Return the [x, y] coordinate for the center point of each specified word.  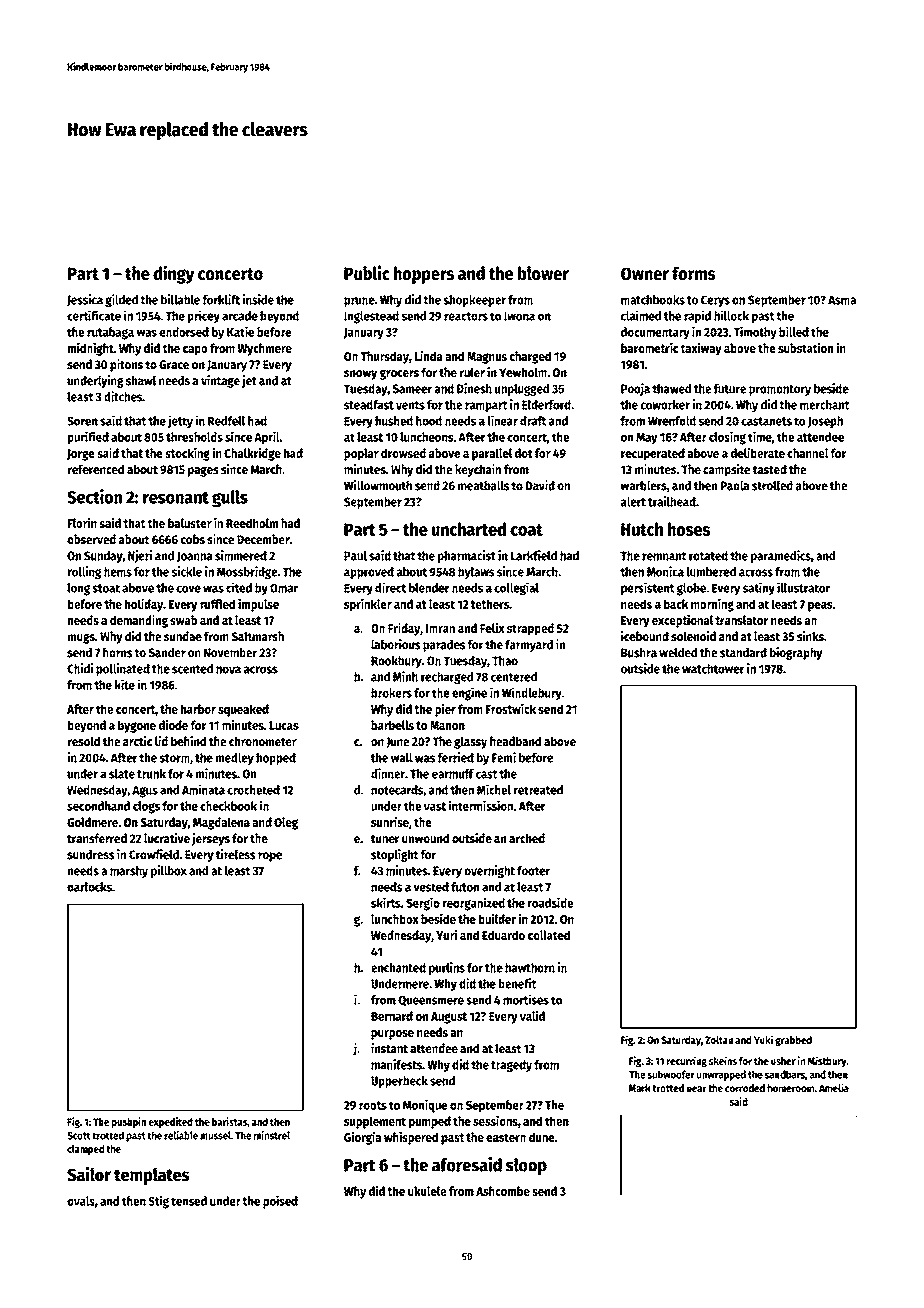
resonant [176, 498]
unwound [425, 838]
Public [367, 272]
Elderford [546, 405]
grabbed [793, 1041]
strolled [772, 485]
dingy [173, 274]
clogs [146, 807]
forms [693, 273]
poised [280, 1202]
